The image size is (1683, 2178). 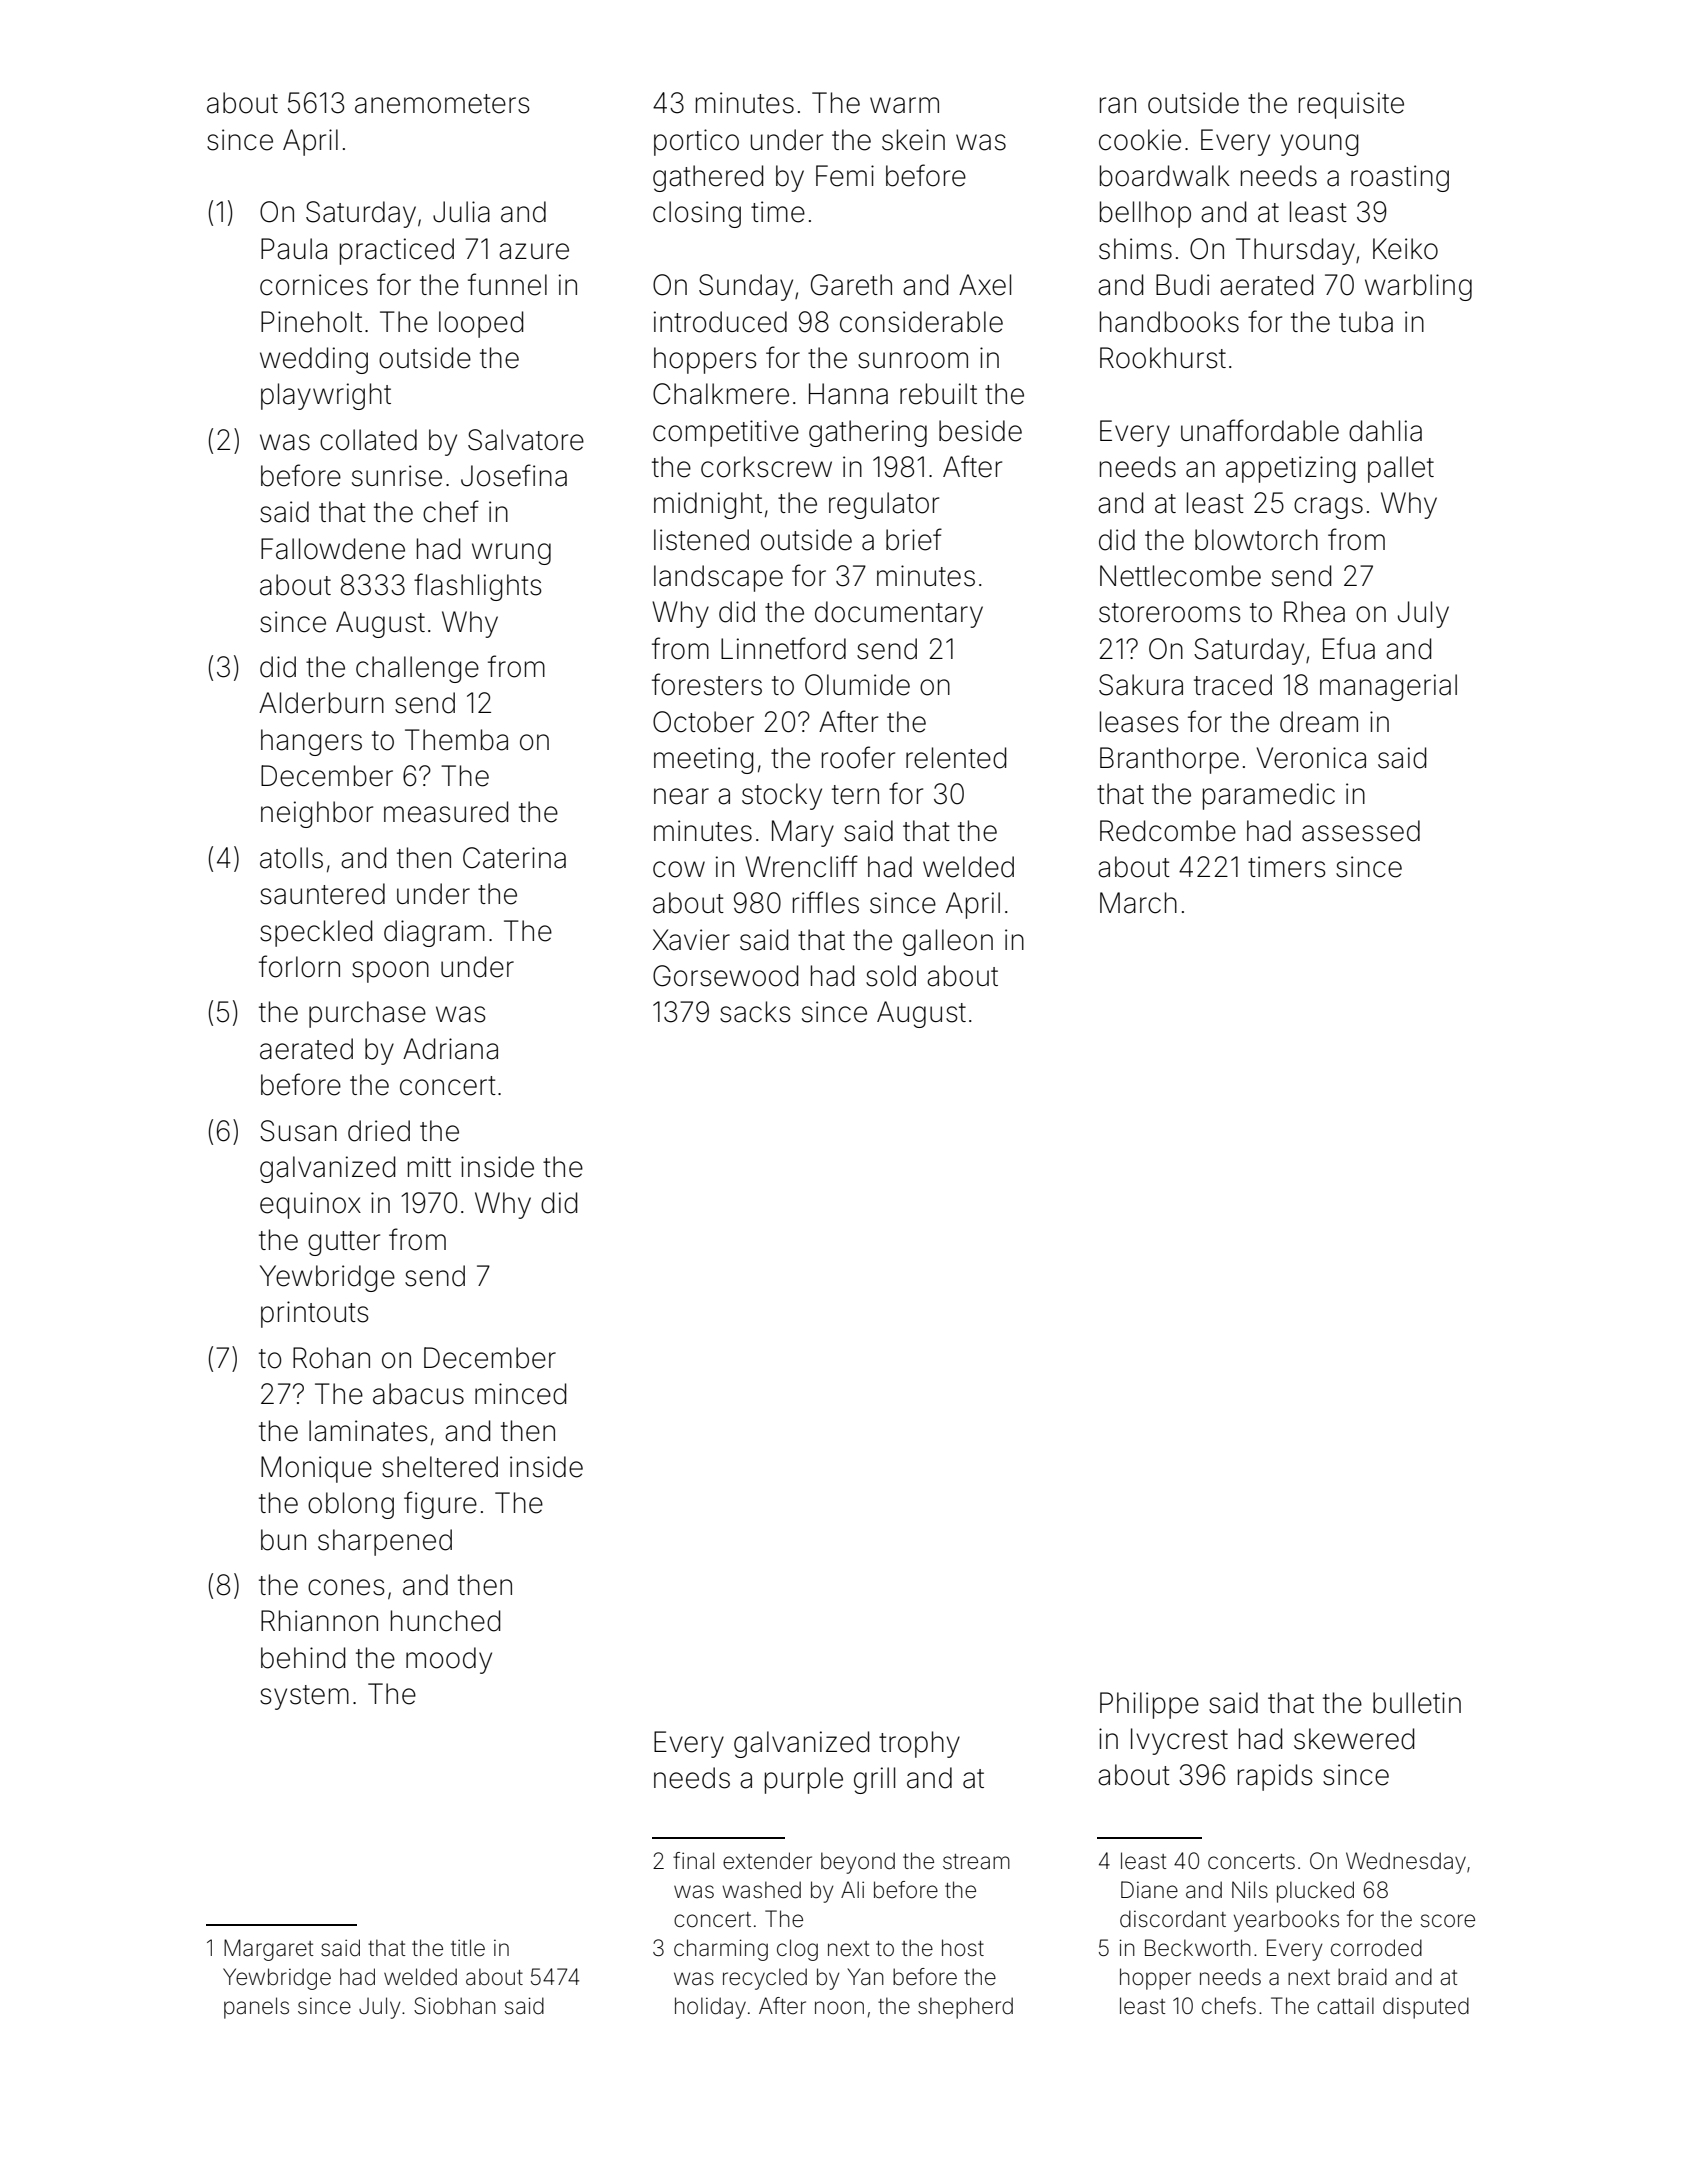 What do you see at coordinates (514, 858) in the screenshot?
I see `Caterina` at bounding box center [514, 858].
